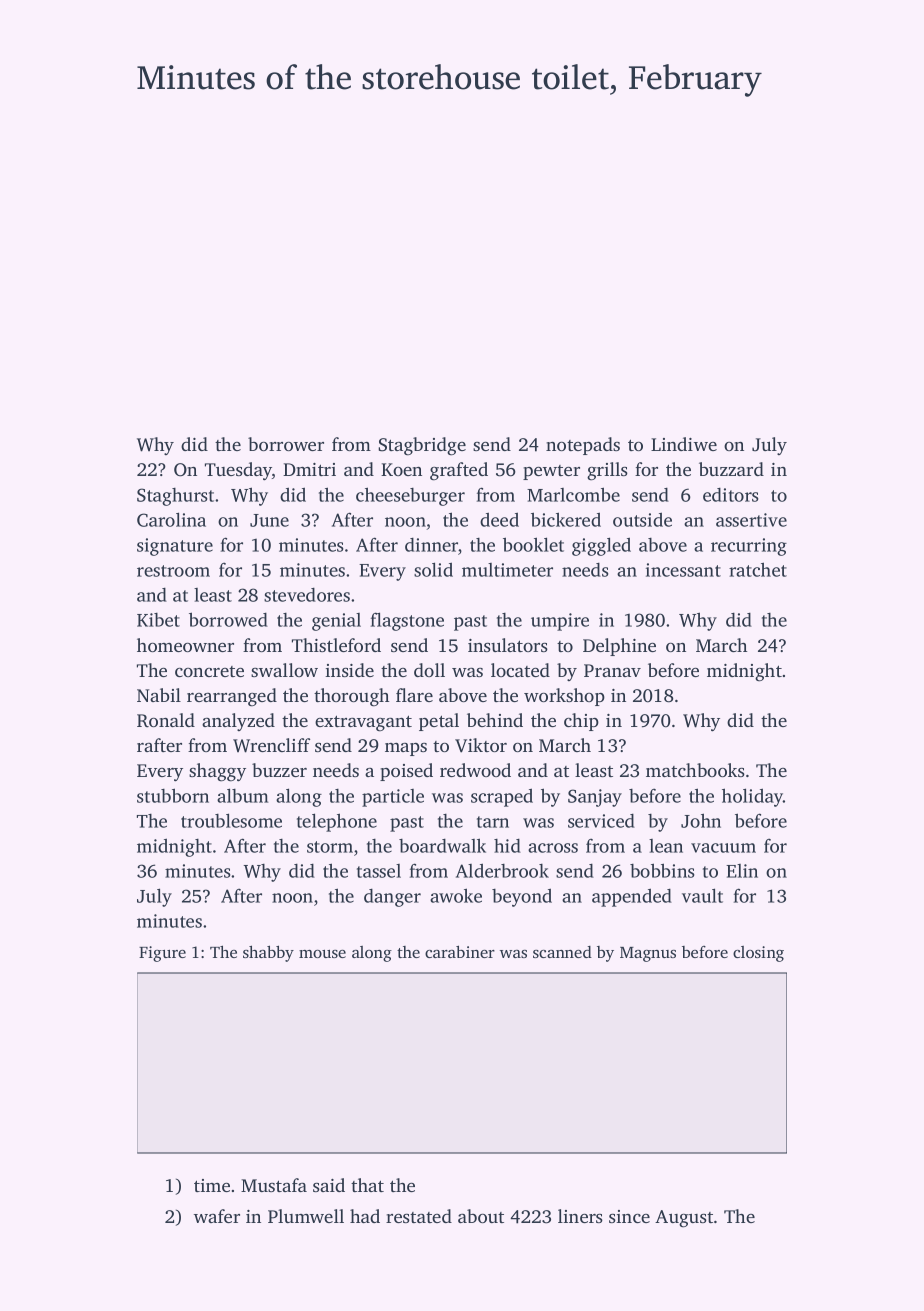 The image size is (924, 1311). What do you see at coordinates (171, 519) in the document?
I see `Carolina` at bounding box center [171, 519].
